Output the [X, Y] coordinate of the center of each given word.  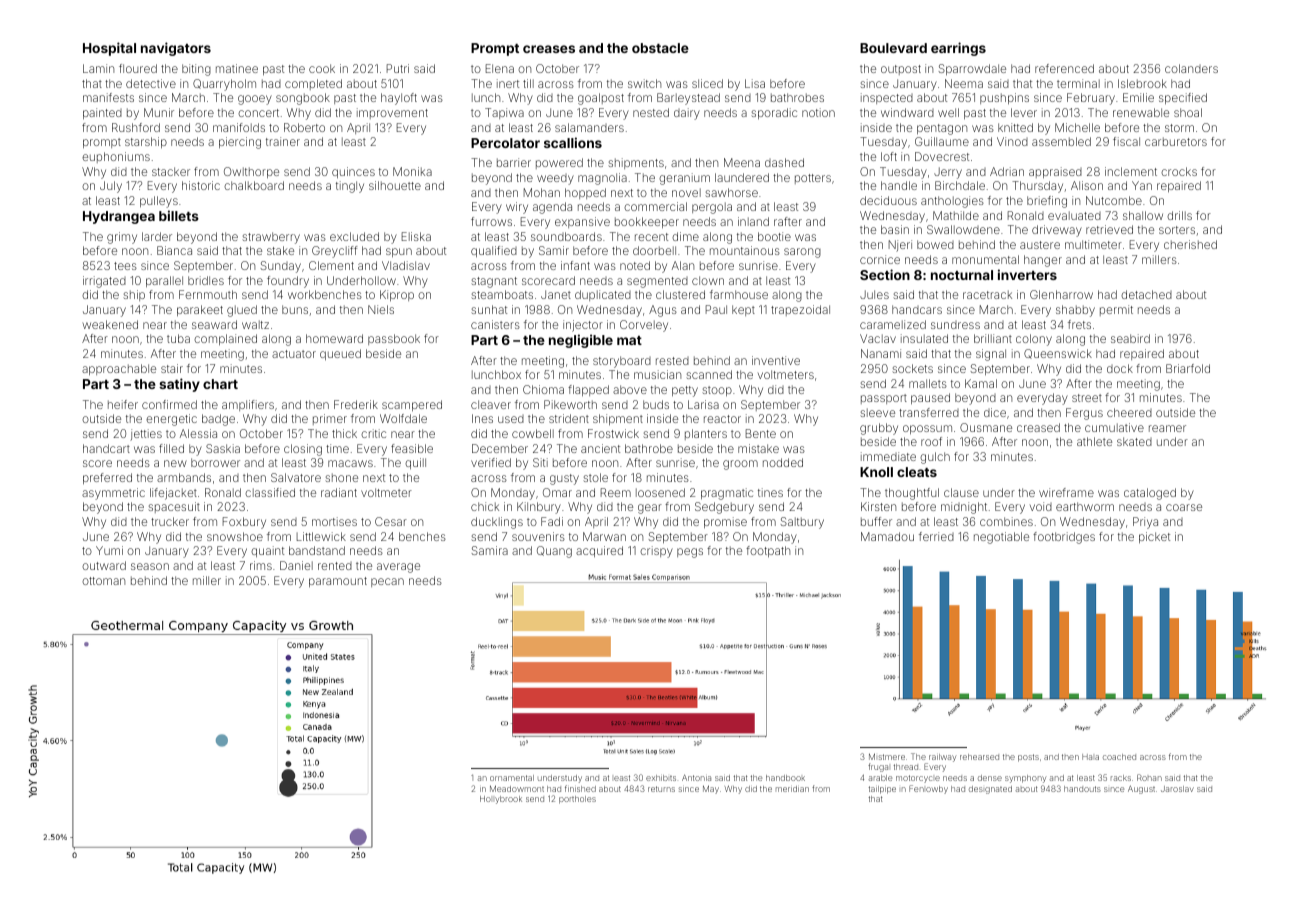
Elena [500, 68]
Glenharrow [1061, 294]
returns [661, 789]
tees [125, 266]
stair [172, 368]
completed [313, 84]
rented [335, 566]
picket [1154, 537]
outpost [901, 70]
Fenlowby [928, 789]
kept [743, 310]
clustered [680, 294]
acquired [599, 551]
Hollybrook [501, 800]
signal [991, 355]
